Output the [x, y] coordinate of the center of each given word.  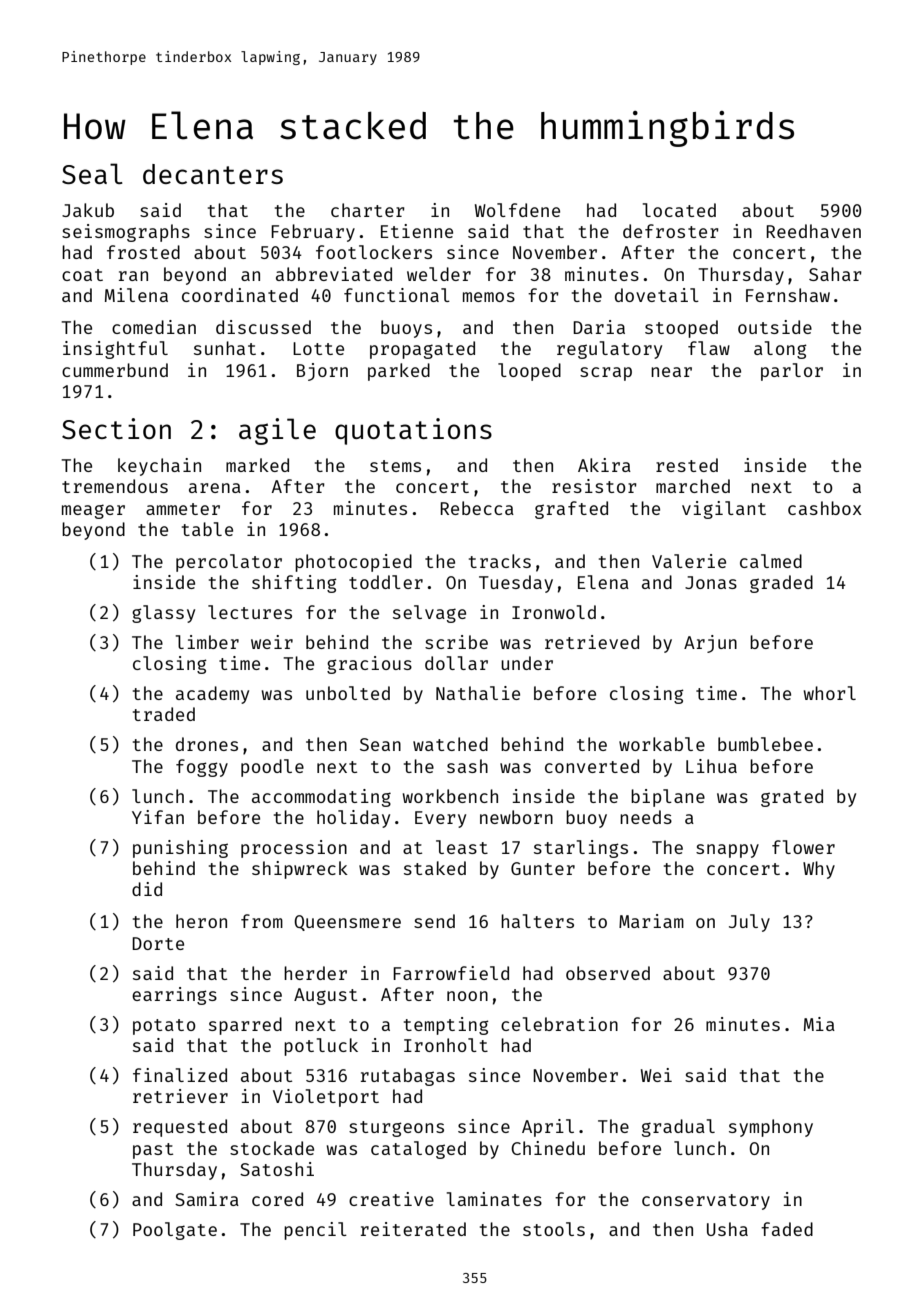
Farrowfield [451, 973]
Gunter [543, 868]
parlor [792, 372]
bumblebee [765, 744]
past [153, 1151]
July [749, 923]
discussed [263, 327]
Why [819, 870]
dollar [456, 663]
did [147, 889]
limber [207, 642]
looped [529, 372]
